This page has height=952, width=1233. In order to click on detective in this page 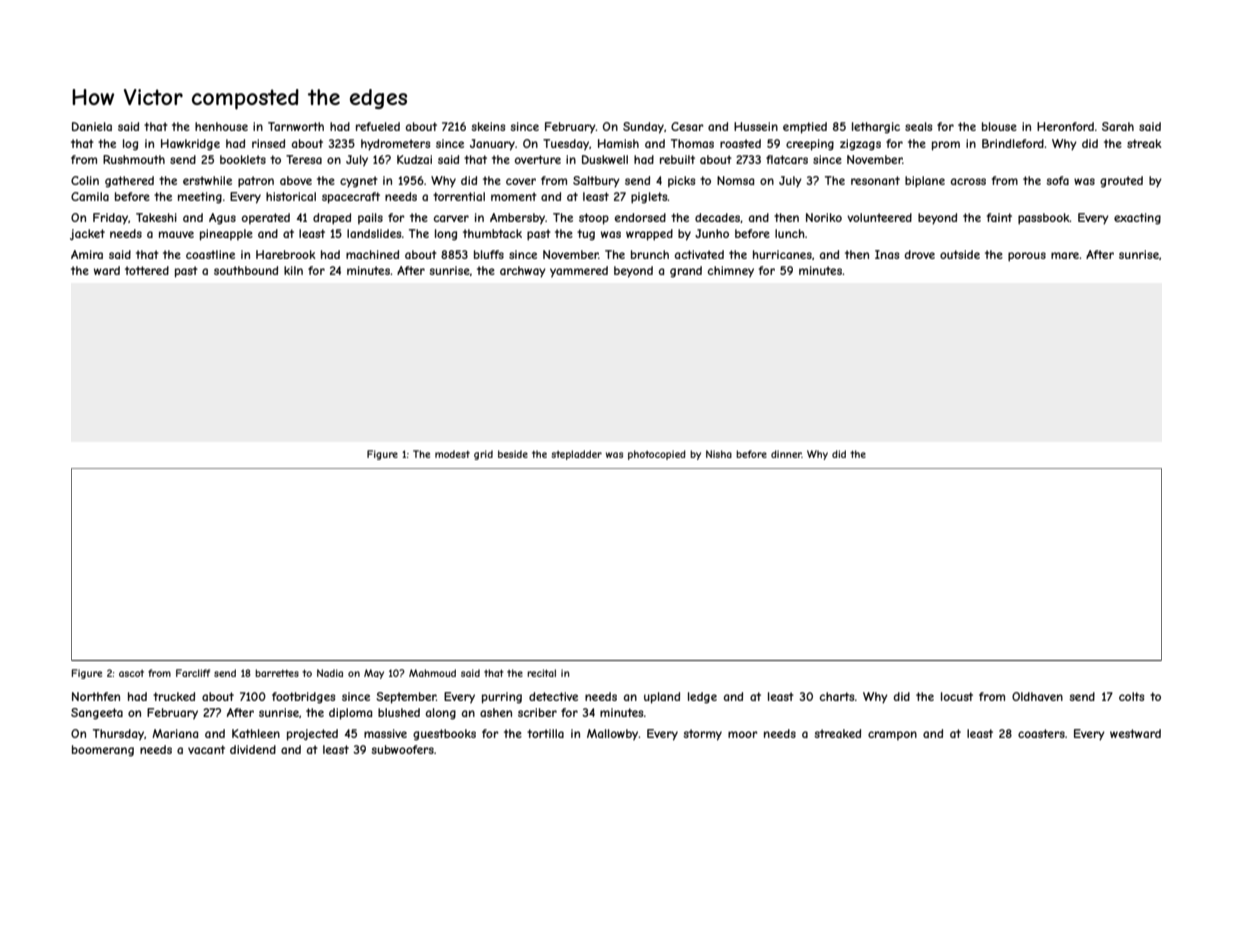, I will do `click(553, 696)`.
